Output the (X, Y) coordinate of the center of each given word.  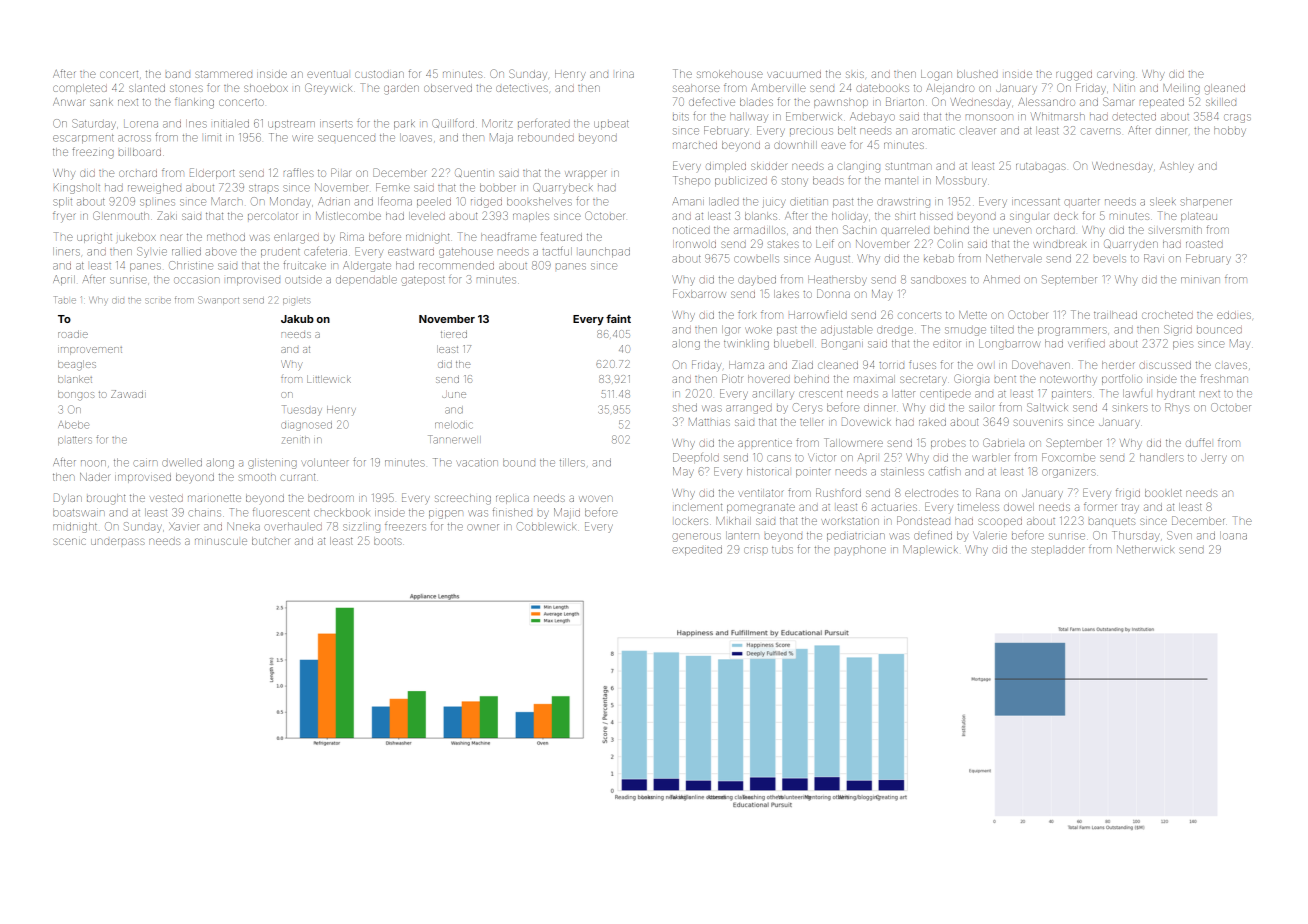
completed (80, 89)
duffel (1198, 442)
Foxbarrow (699, 293)
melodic (453, 425)
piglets (296, 302)
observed (448, 88)
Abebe (73, 425)
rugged (1074, 76)
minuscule (221, 541)
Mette (973, 315)
